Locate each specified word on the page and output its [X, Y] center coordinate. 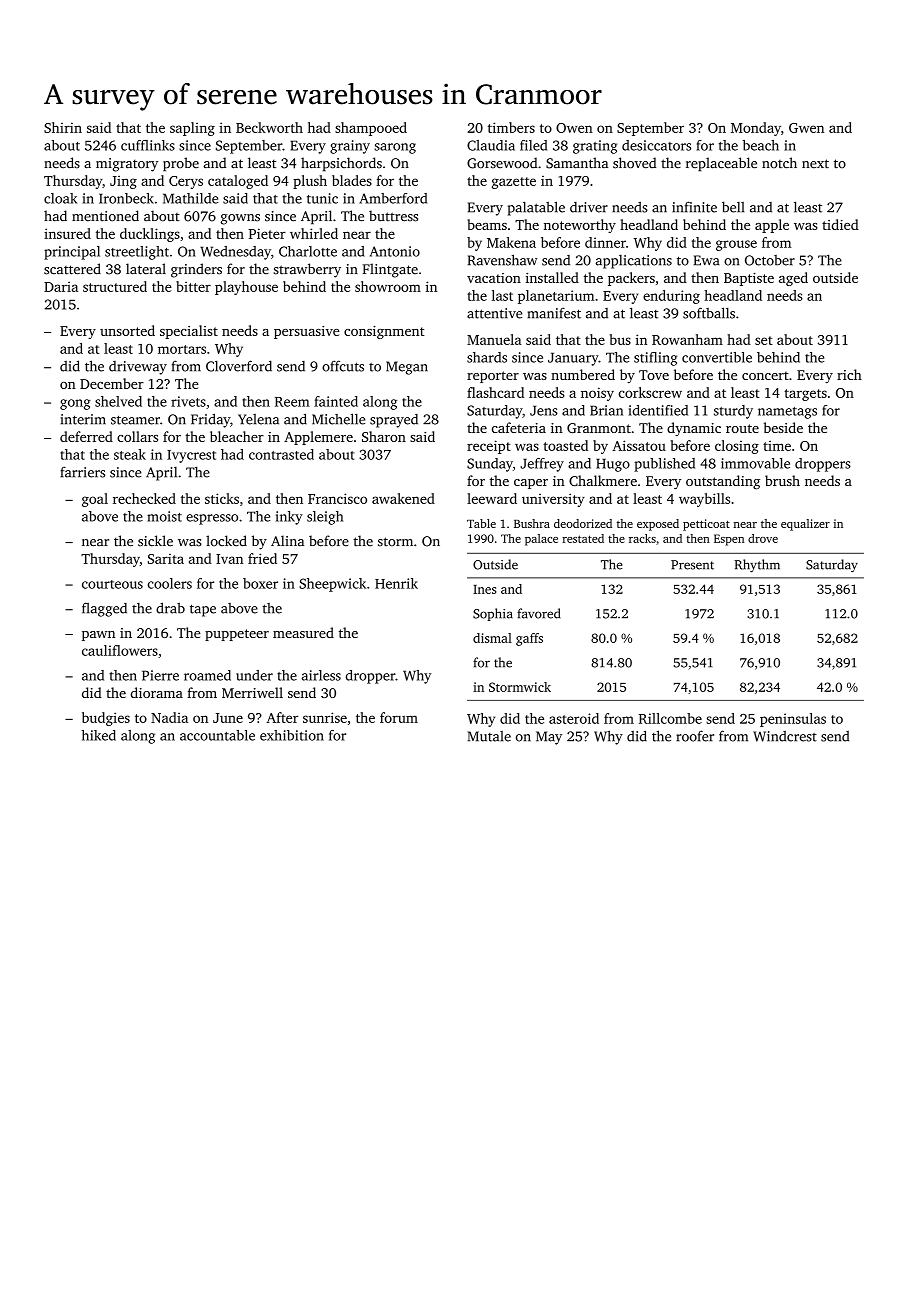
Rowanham [687, 339]
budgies [106, 719]
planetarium [556, 297]
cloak [60, 198]
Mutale [489, 736]
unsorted [127, 330]
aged [793, 279]
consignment [384, 332]
